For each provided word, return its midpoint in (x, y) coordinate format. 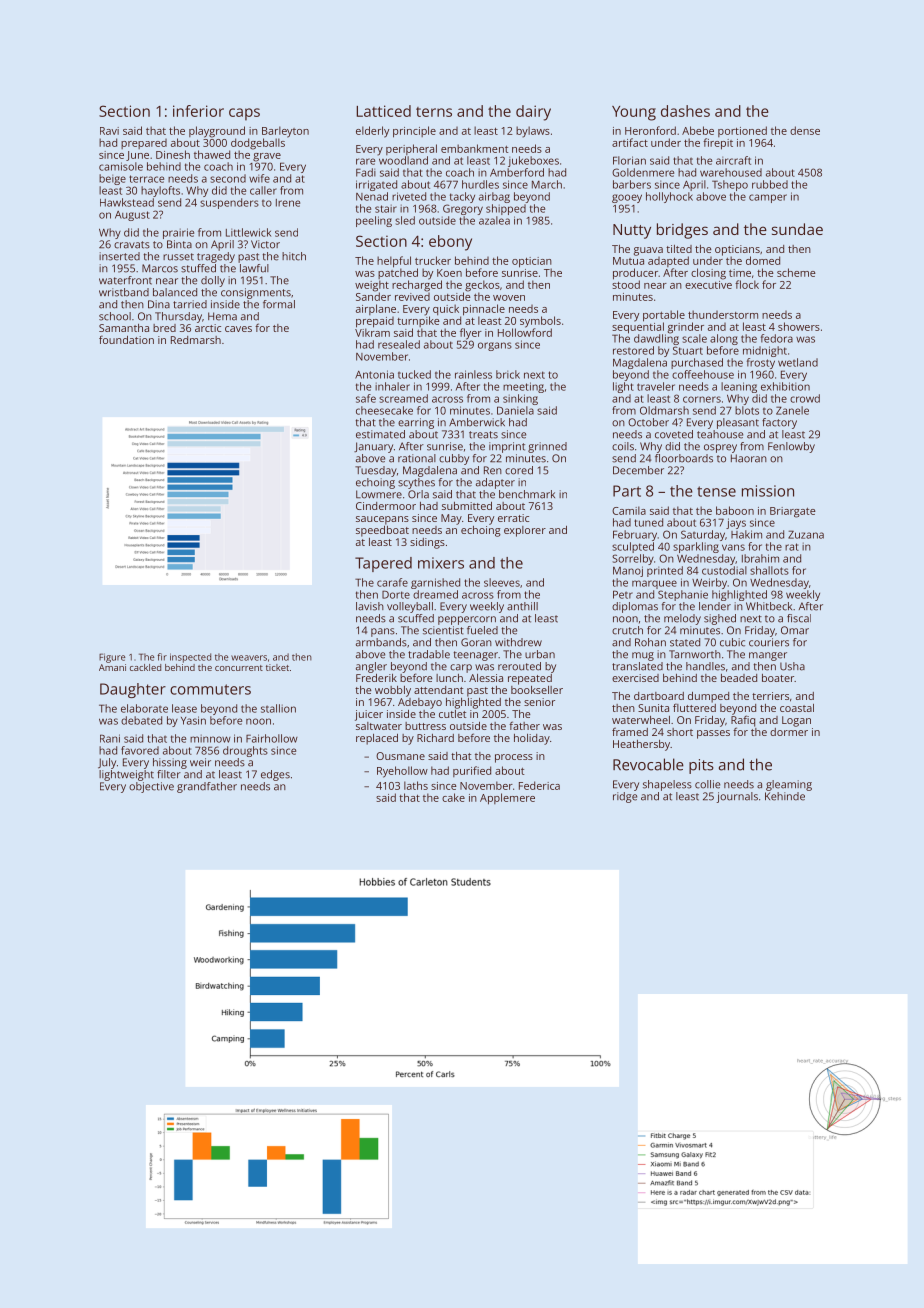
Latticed (383, 111)
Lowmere (379, 494)
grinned (547, 447)
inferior (198, 111)
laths (416, 785)
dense (805, 130)
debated (141, 720)
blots (747, 410)
